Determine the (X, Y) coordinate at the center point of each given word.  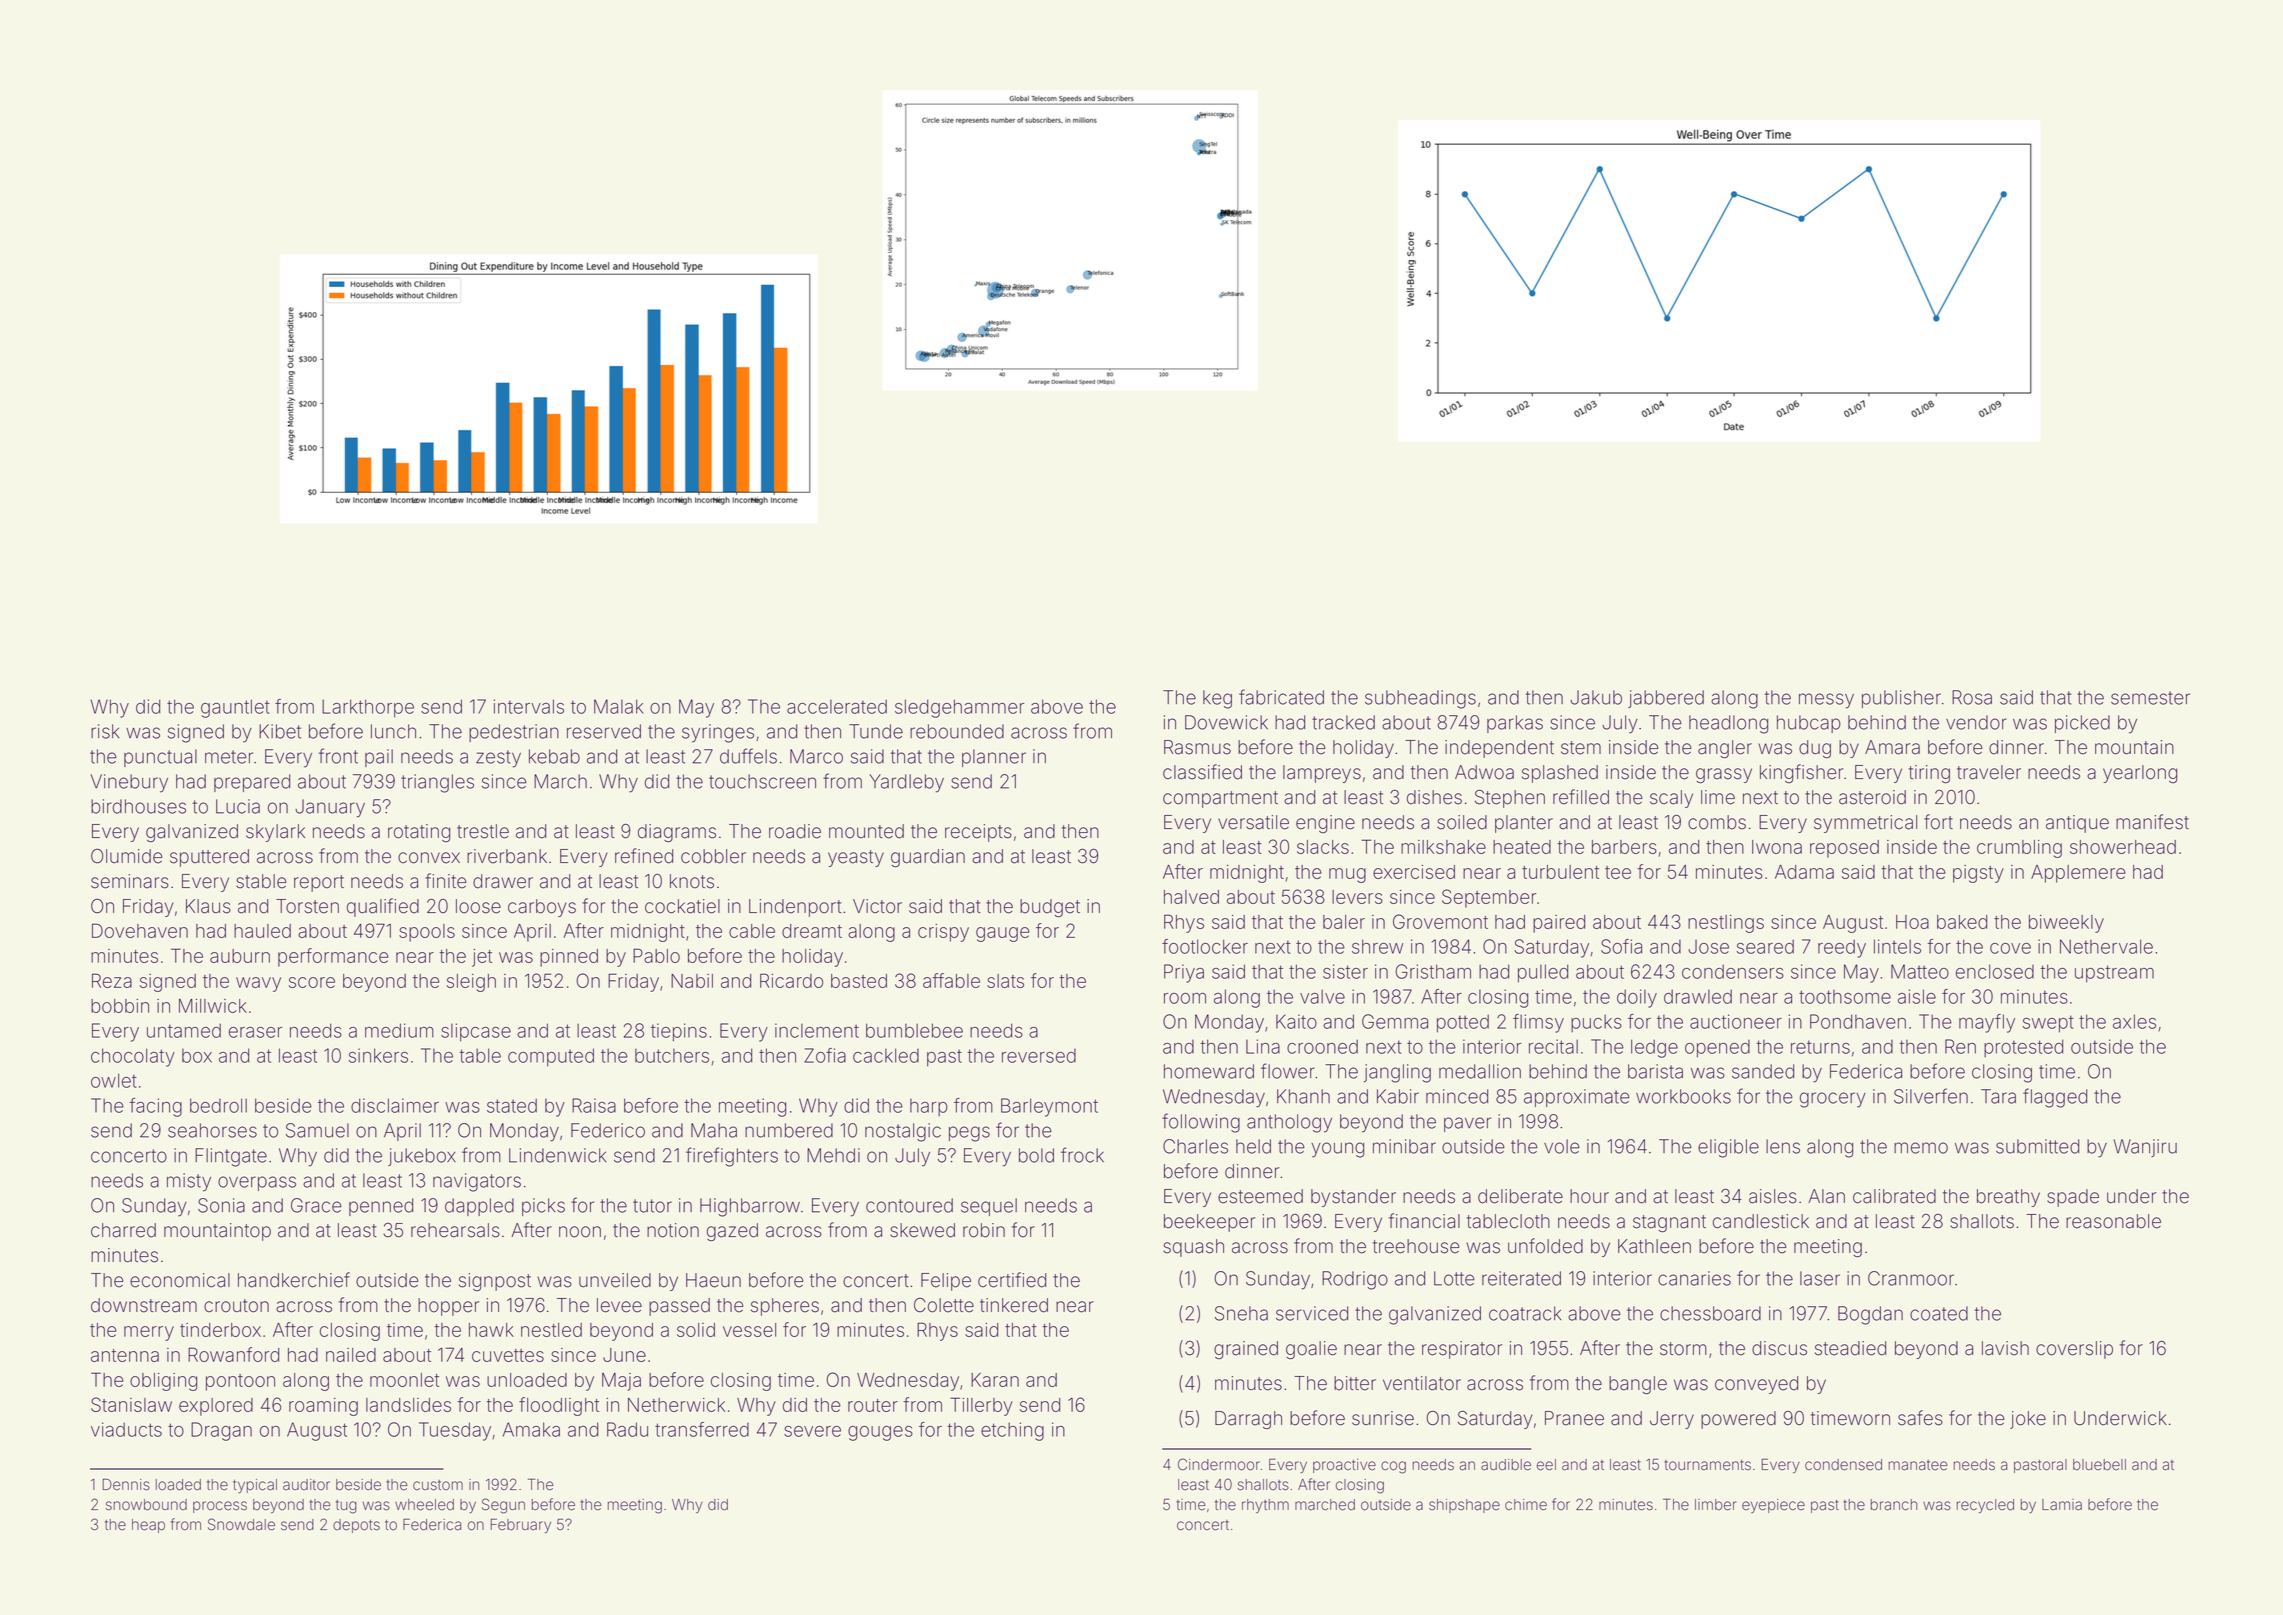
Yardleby (906, 783)
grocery (1833, 1100)
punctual (160, 758)
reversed (1039, 1055)
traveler (1989, 772)
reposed (1844, 849)
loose (478, 906)
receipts (978, 833)
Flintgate (231, 1157)
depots (356, 1526)
